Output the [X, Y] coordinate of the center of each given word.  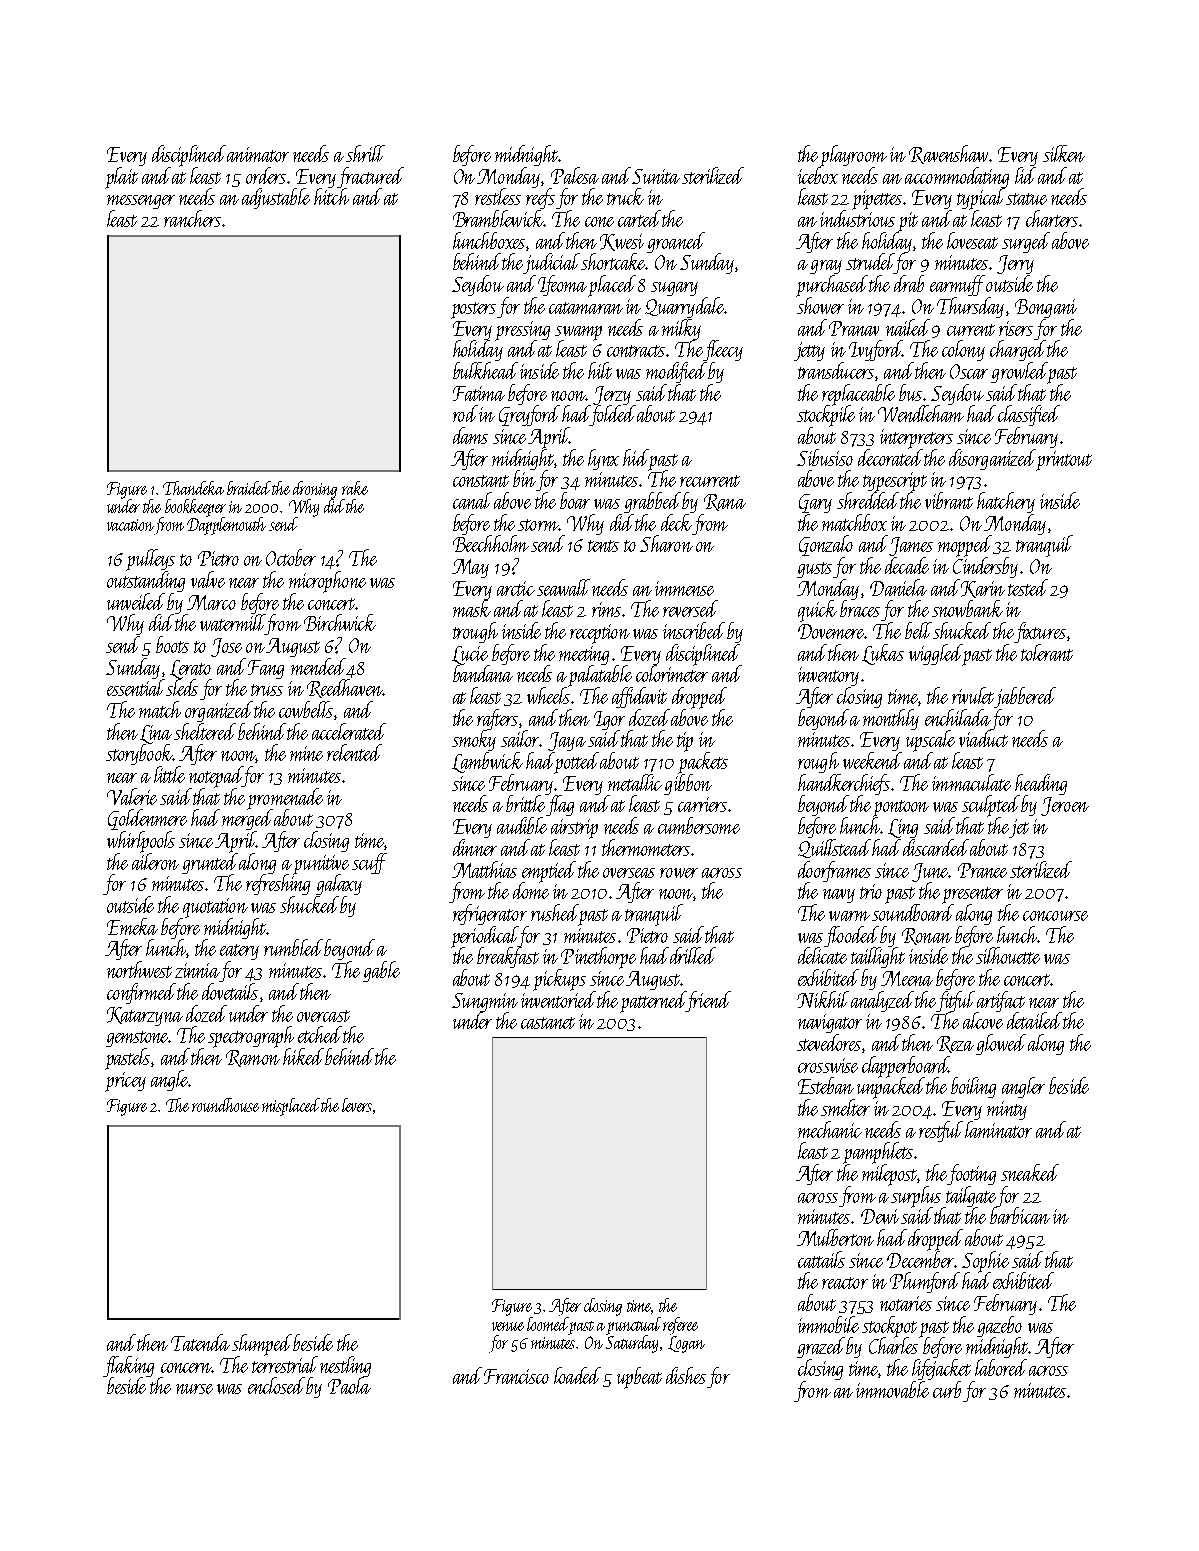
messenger [141, 202]
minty [1007, 1110]
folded [613, 415]
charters [1052, 218]
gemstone [137, 1039]
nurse [194, 1389]
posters [473, 310]
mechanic [830, 1129]
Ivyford [875, 350]
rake [355, 488]
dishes [686, 1375]
